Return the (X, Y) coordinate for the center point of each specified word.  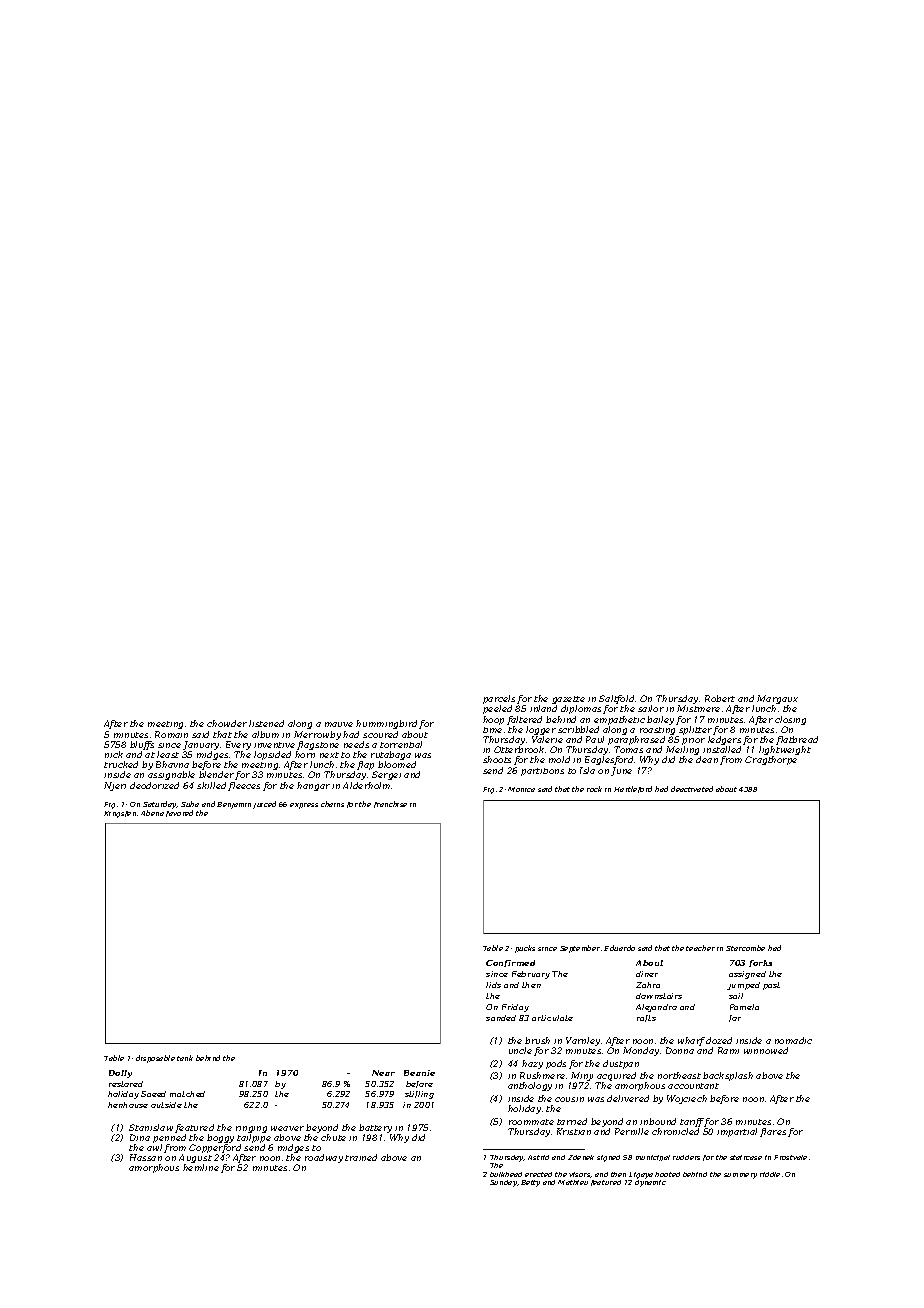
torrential (401, 744)
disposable (155, 1059)
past (771, 986)
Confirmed (510, 963)
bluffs (142, 745)
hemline (201, 1167)
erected (538, 1174)
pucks (525, 949)
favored (179, 813)
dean (707, 759)
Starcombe (745, 948)
